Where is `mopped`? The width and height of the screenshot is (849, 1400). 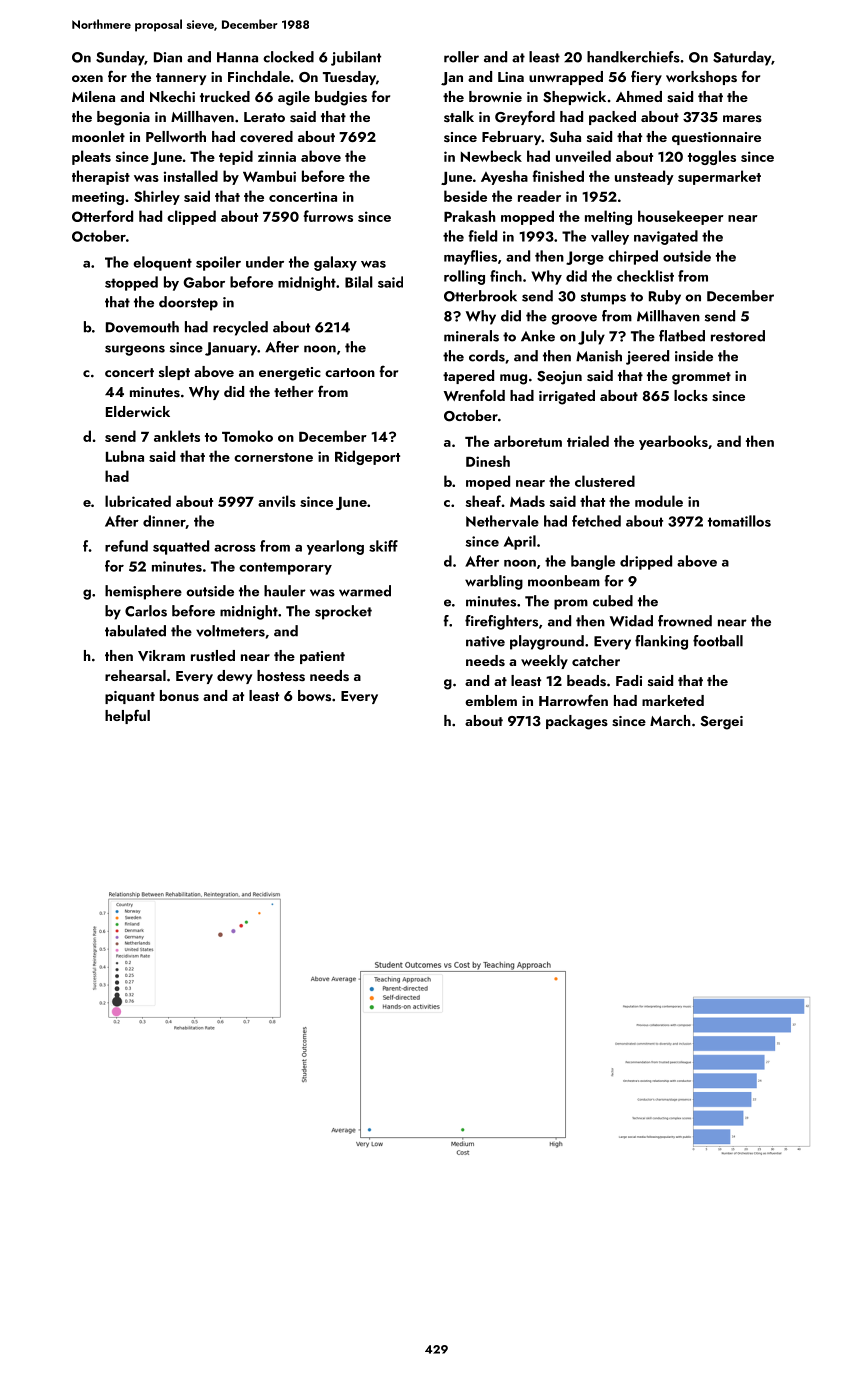
mopped is located at coordinates (527, 217).
